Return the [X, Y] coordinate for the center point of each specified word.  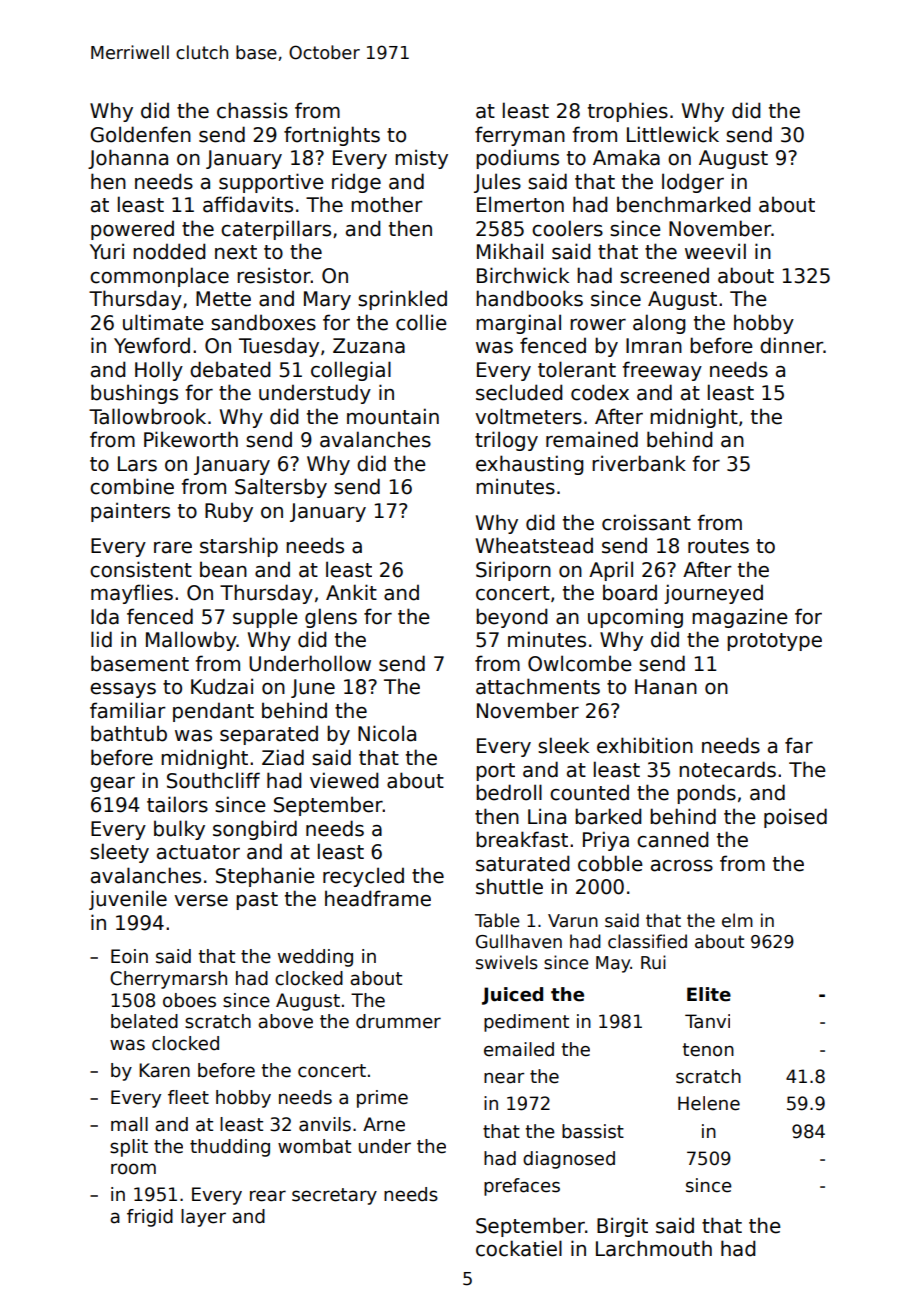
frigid [150, 1218]
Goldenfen [140, 134]
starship [239, 547]
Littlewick [673, 134]
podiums [517, 159]
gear [112, 784]
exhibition [645, 745]
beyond [512, 618]
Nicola [387, 733]
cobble [610, 863]
